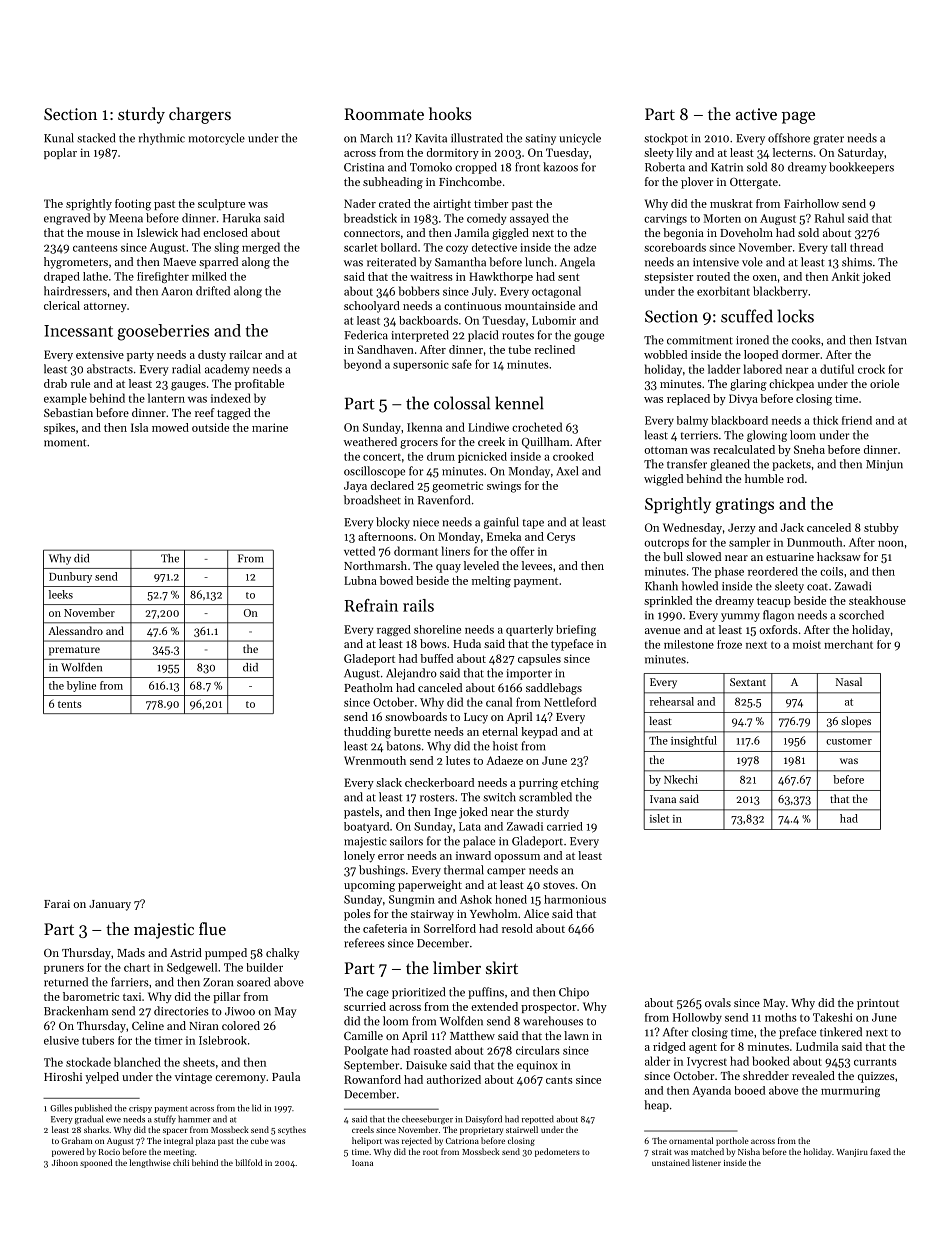  I want to click on concert, so click(382, 457).
